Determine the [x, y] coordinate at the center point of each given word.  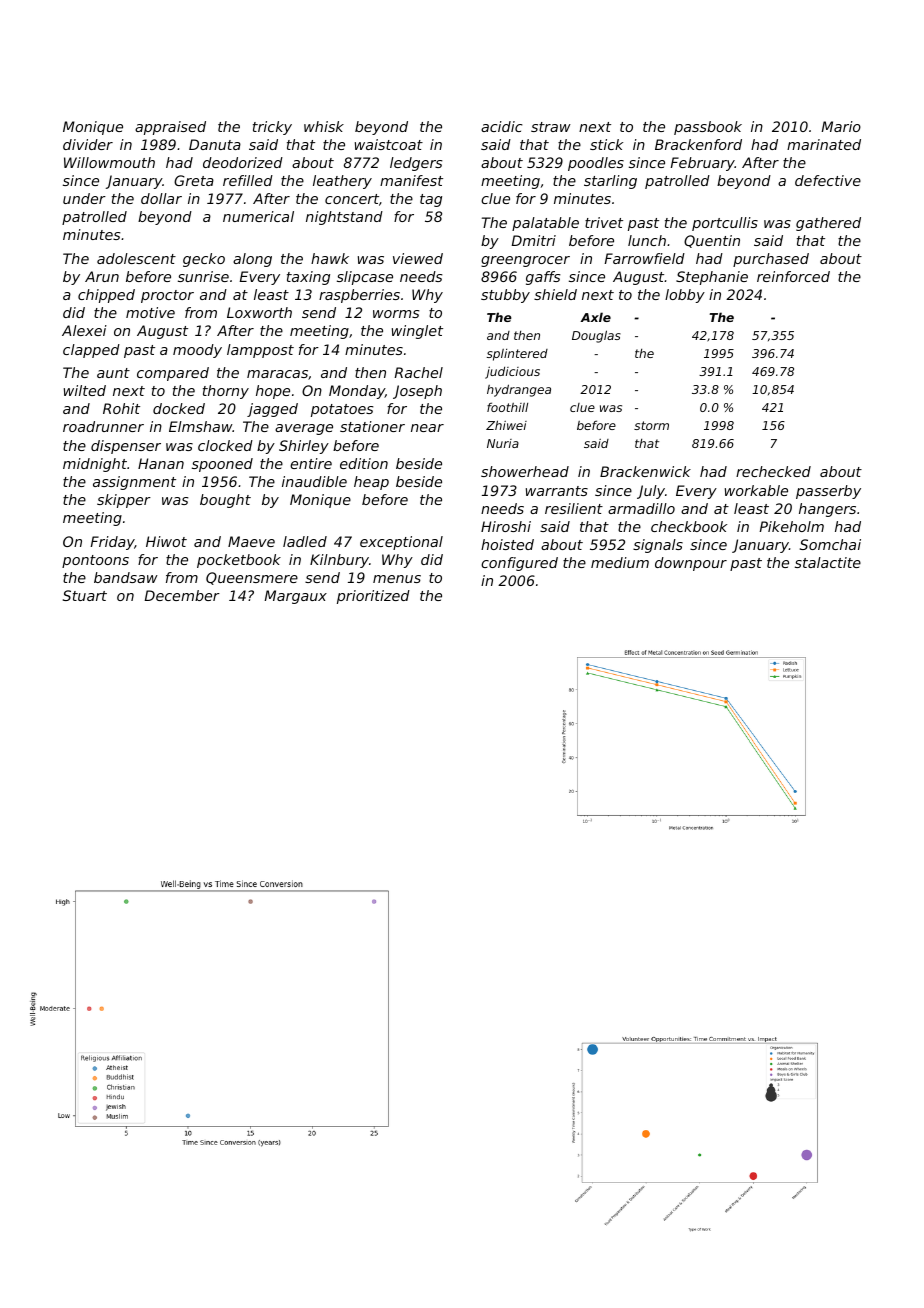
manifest [411, 180]
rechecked [773, 471]
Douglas [596, 336]
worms [396, 314]
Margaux [295, 597]
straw [551, 127]
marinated [824, 144]
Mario [841, 126]
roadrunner [103, 426]
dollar [161, 198]
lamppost [260, 351]
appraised [170, 128]
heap [371, 483]
